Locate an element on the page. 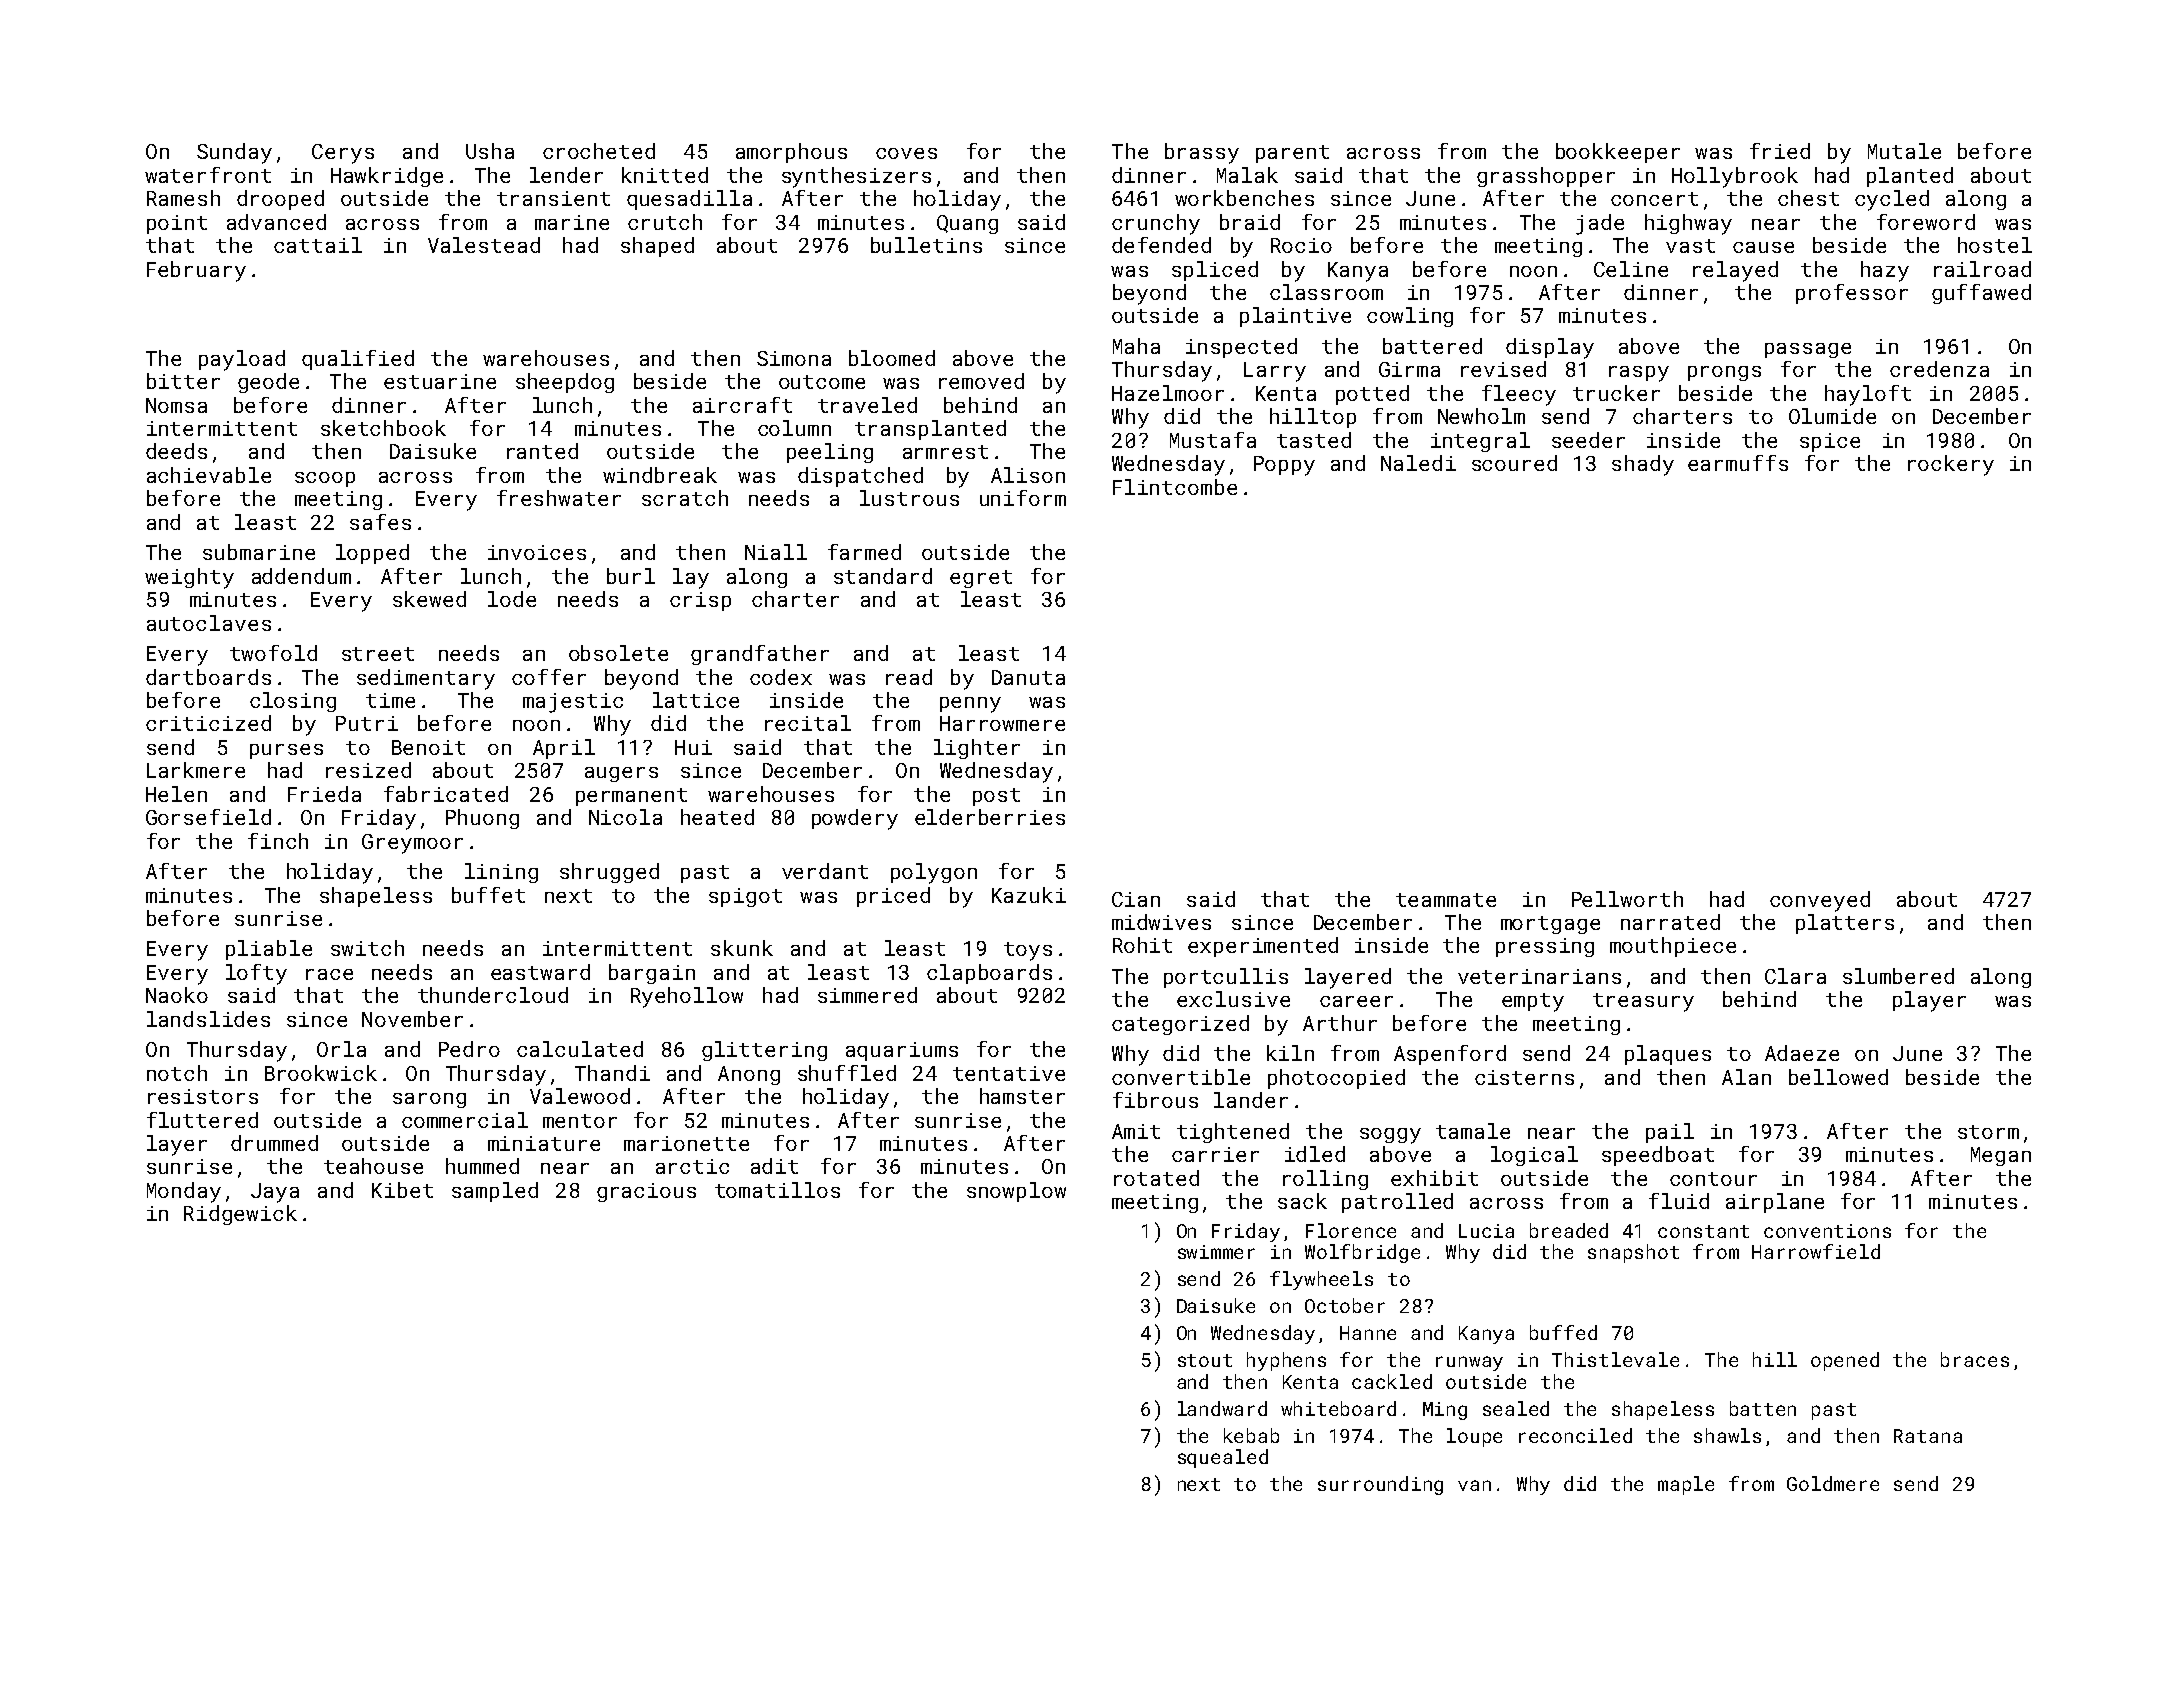 The width and height of the document is (2178, 1683). purses is located at coordinates (286, 751).
